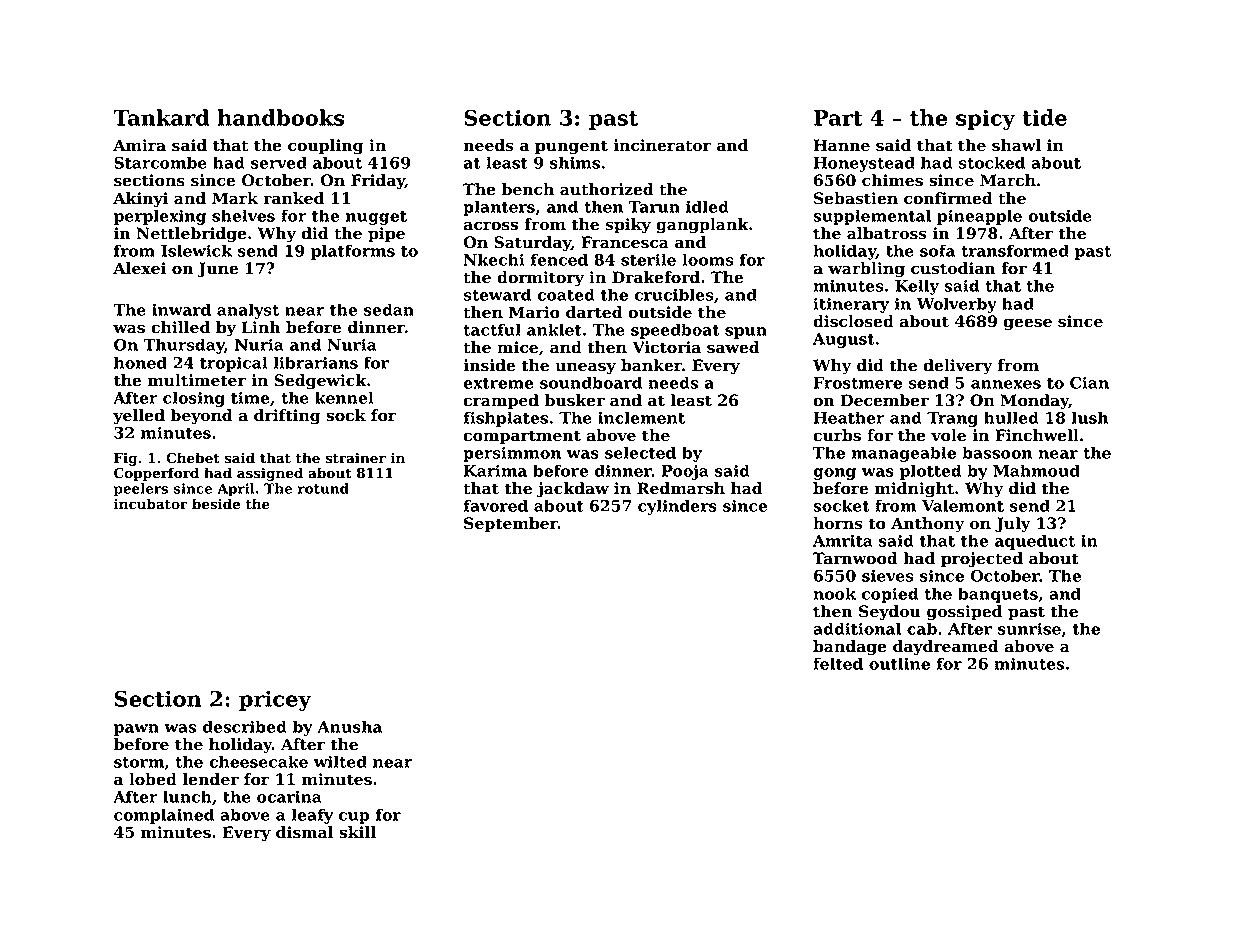  I want to click on extreme, so click(499, 383).
